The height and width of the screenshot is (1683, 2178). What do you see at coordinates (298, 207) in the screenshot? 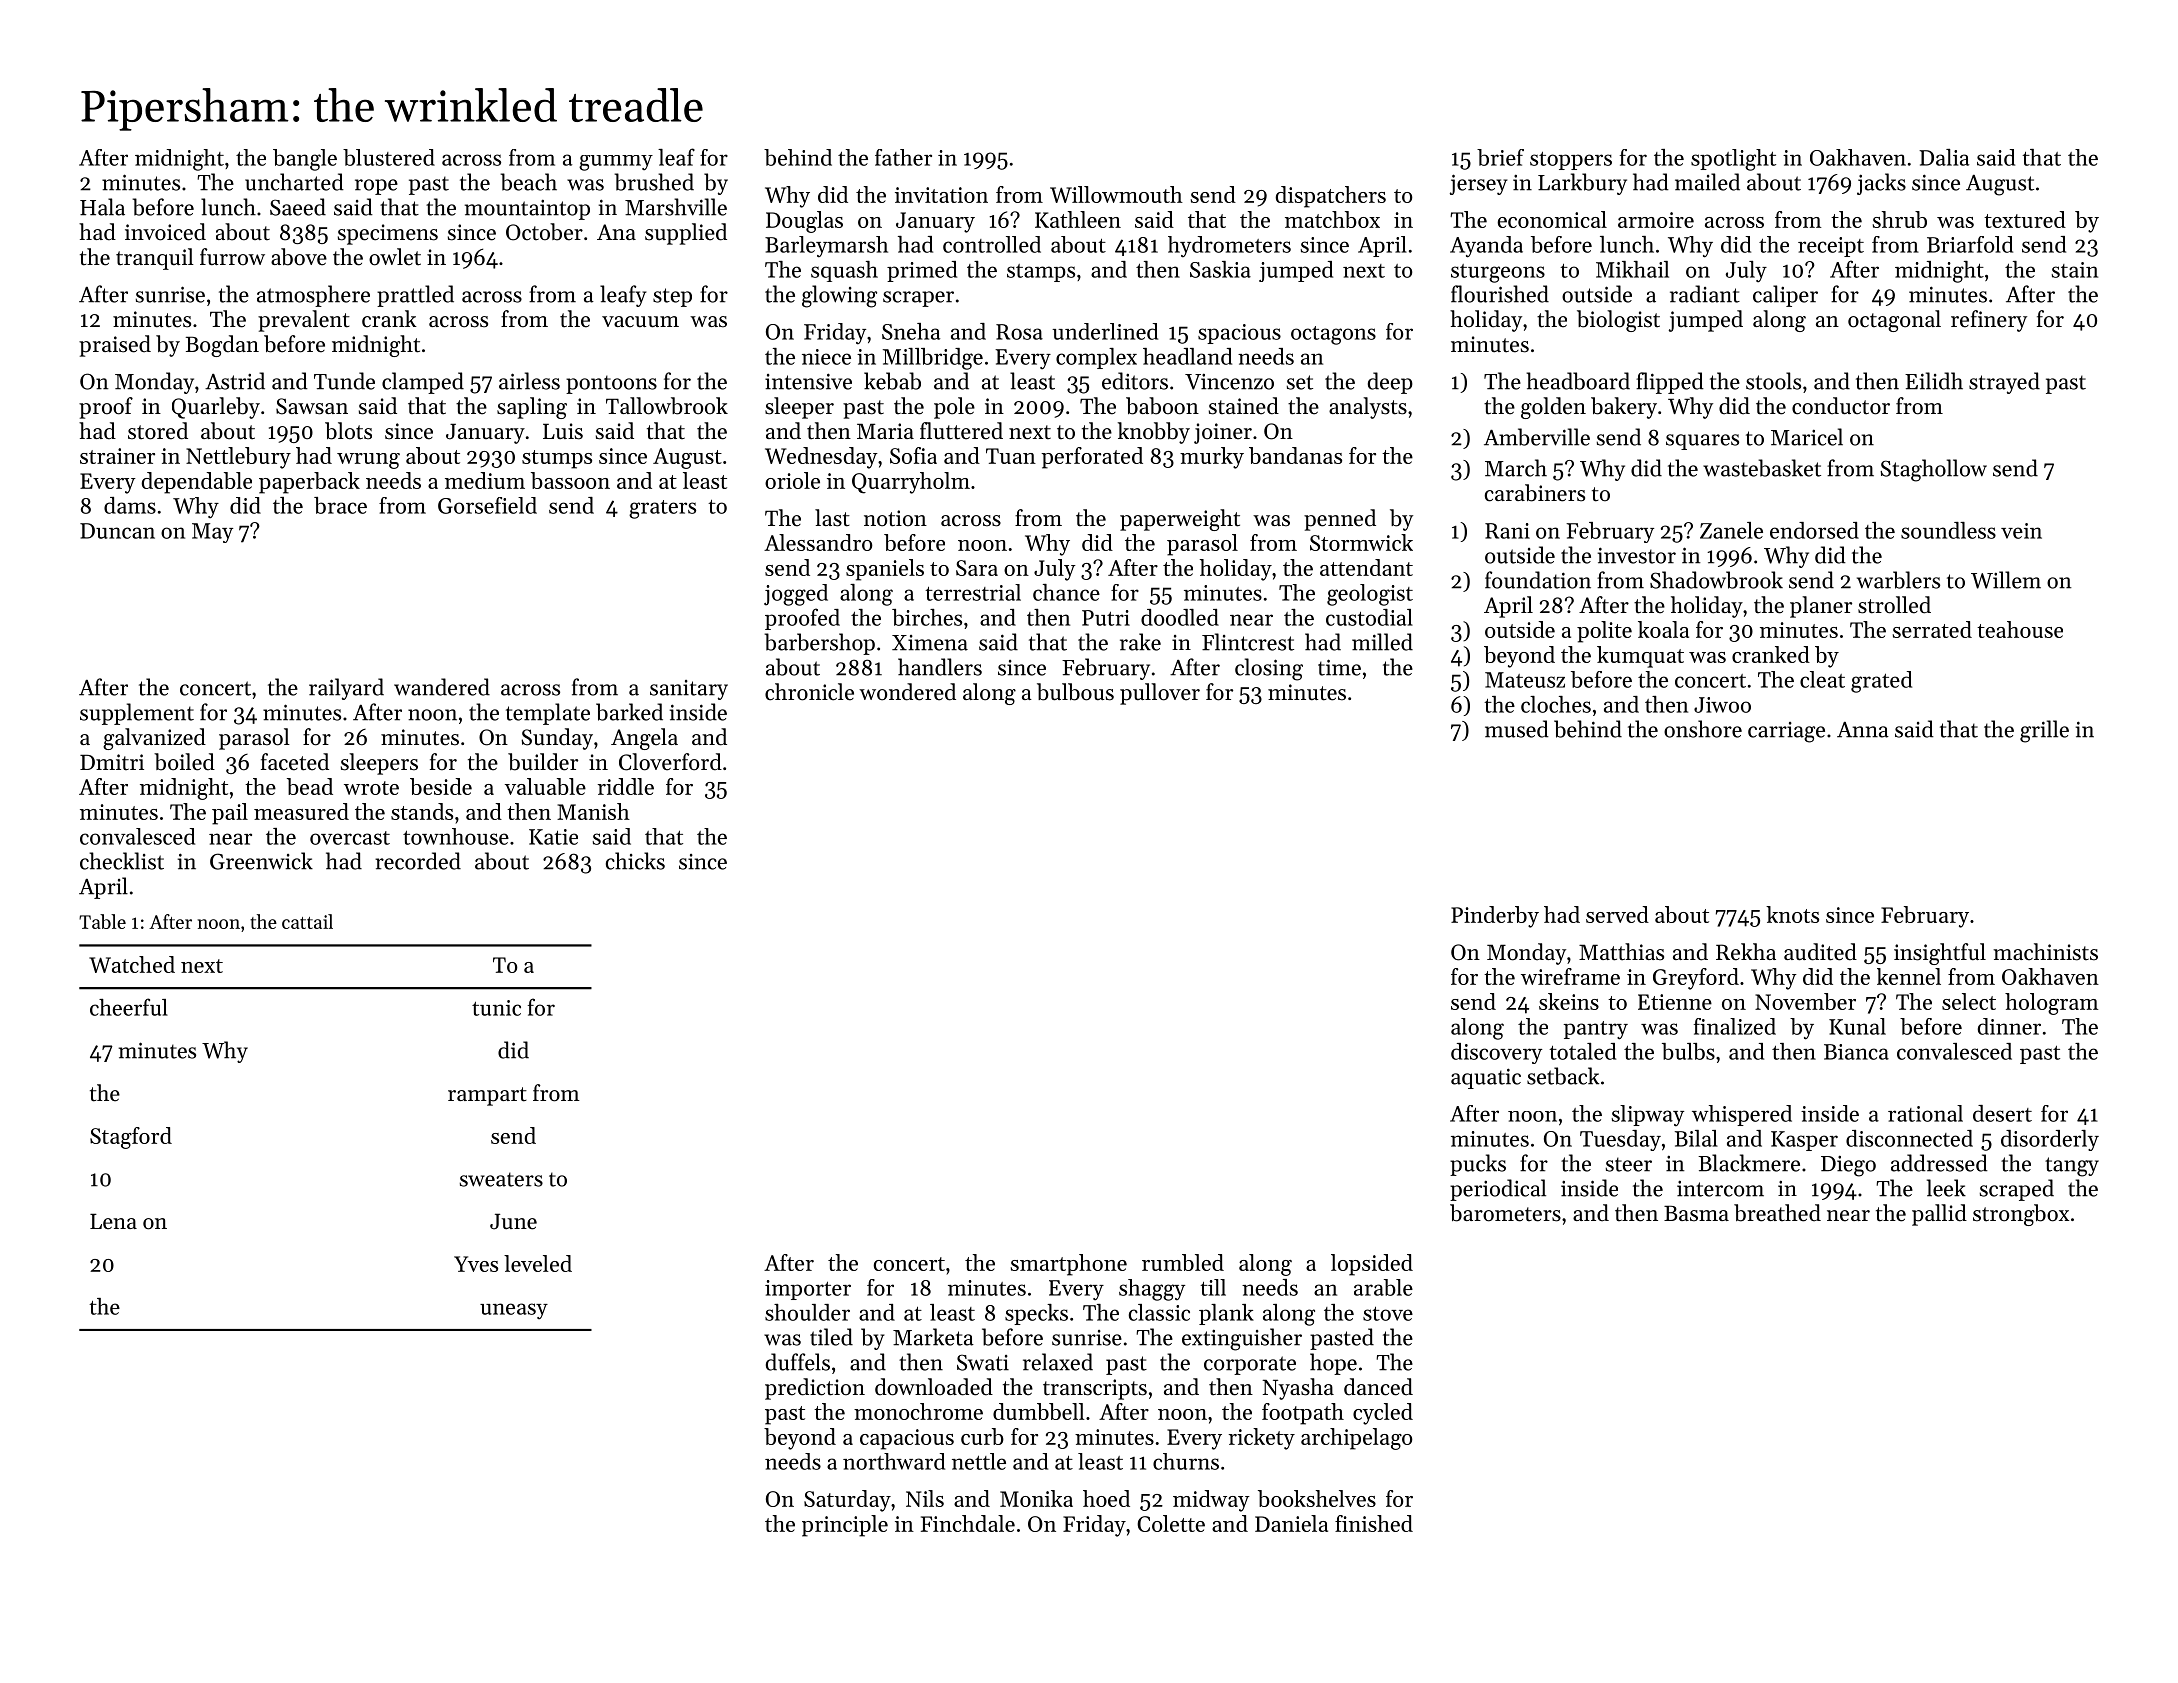
I see `Saeed` at bounding box center [298, 207].
